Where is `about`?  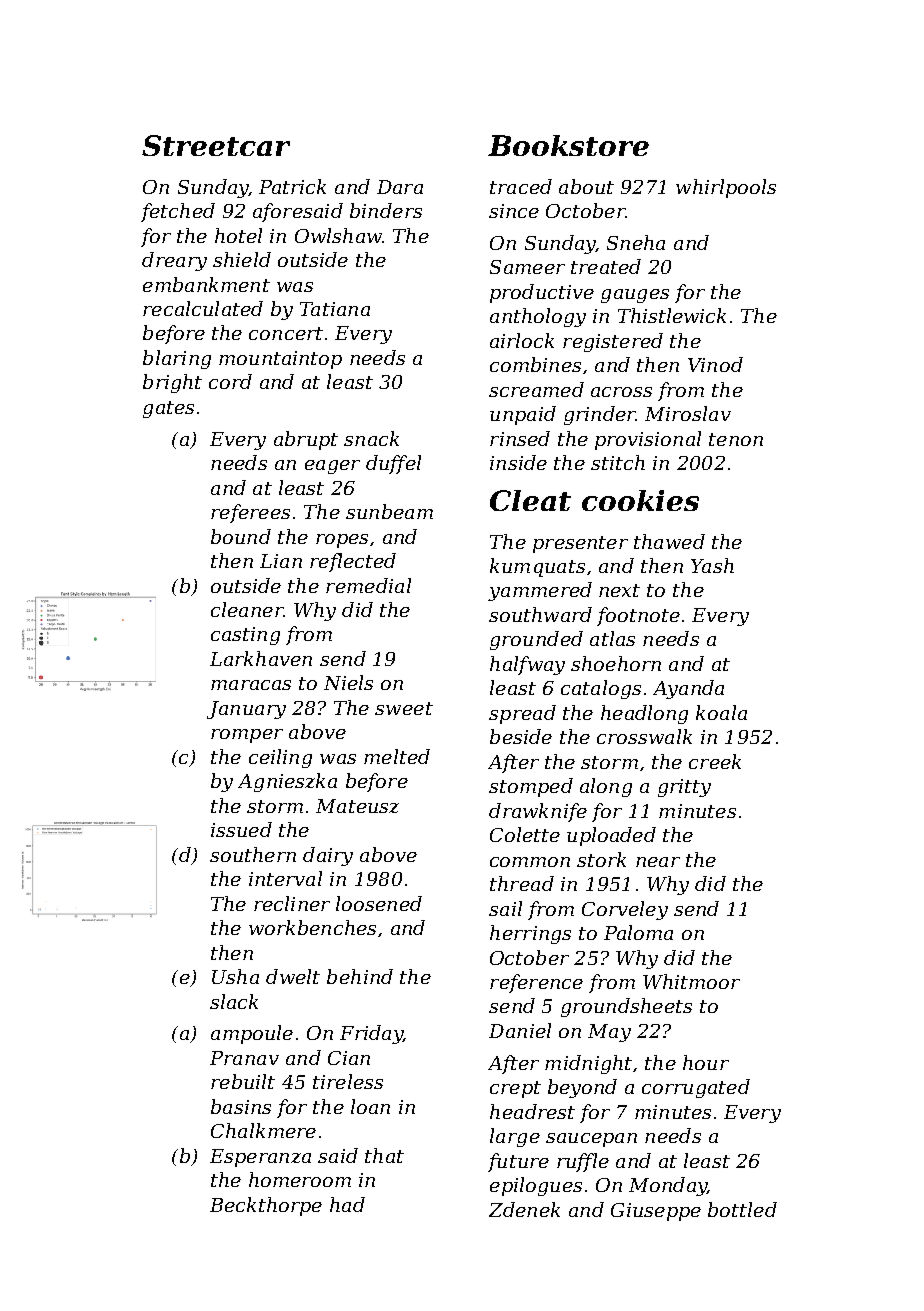
about is located at coordinates (586, 186).
